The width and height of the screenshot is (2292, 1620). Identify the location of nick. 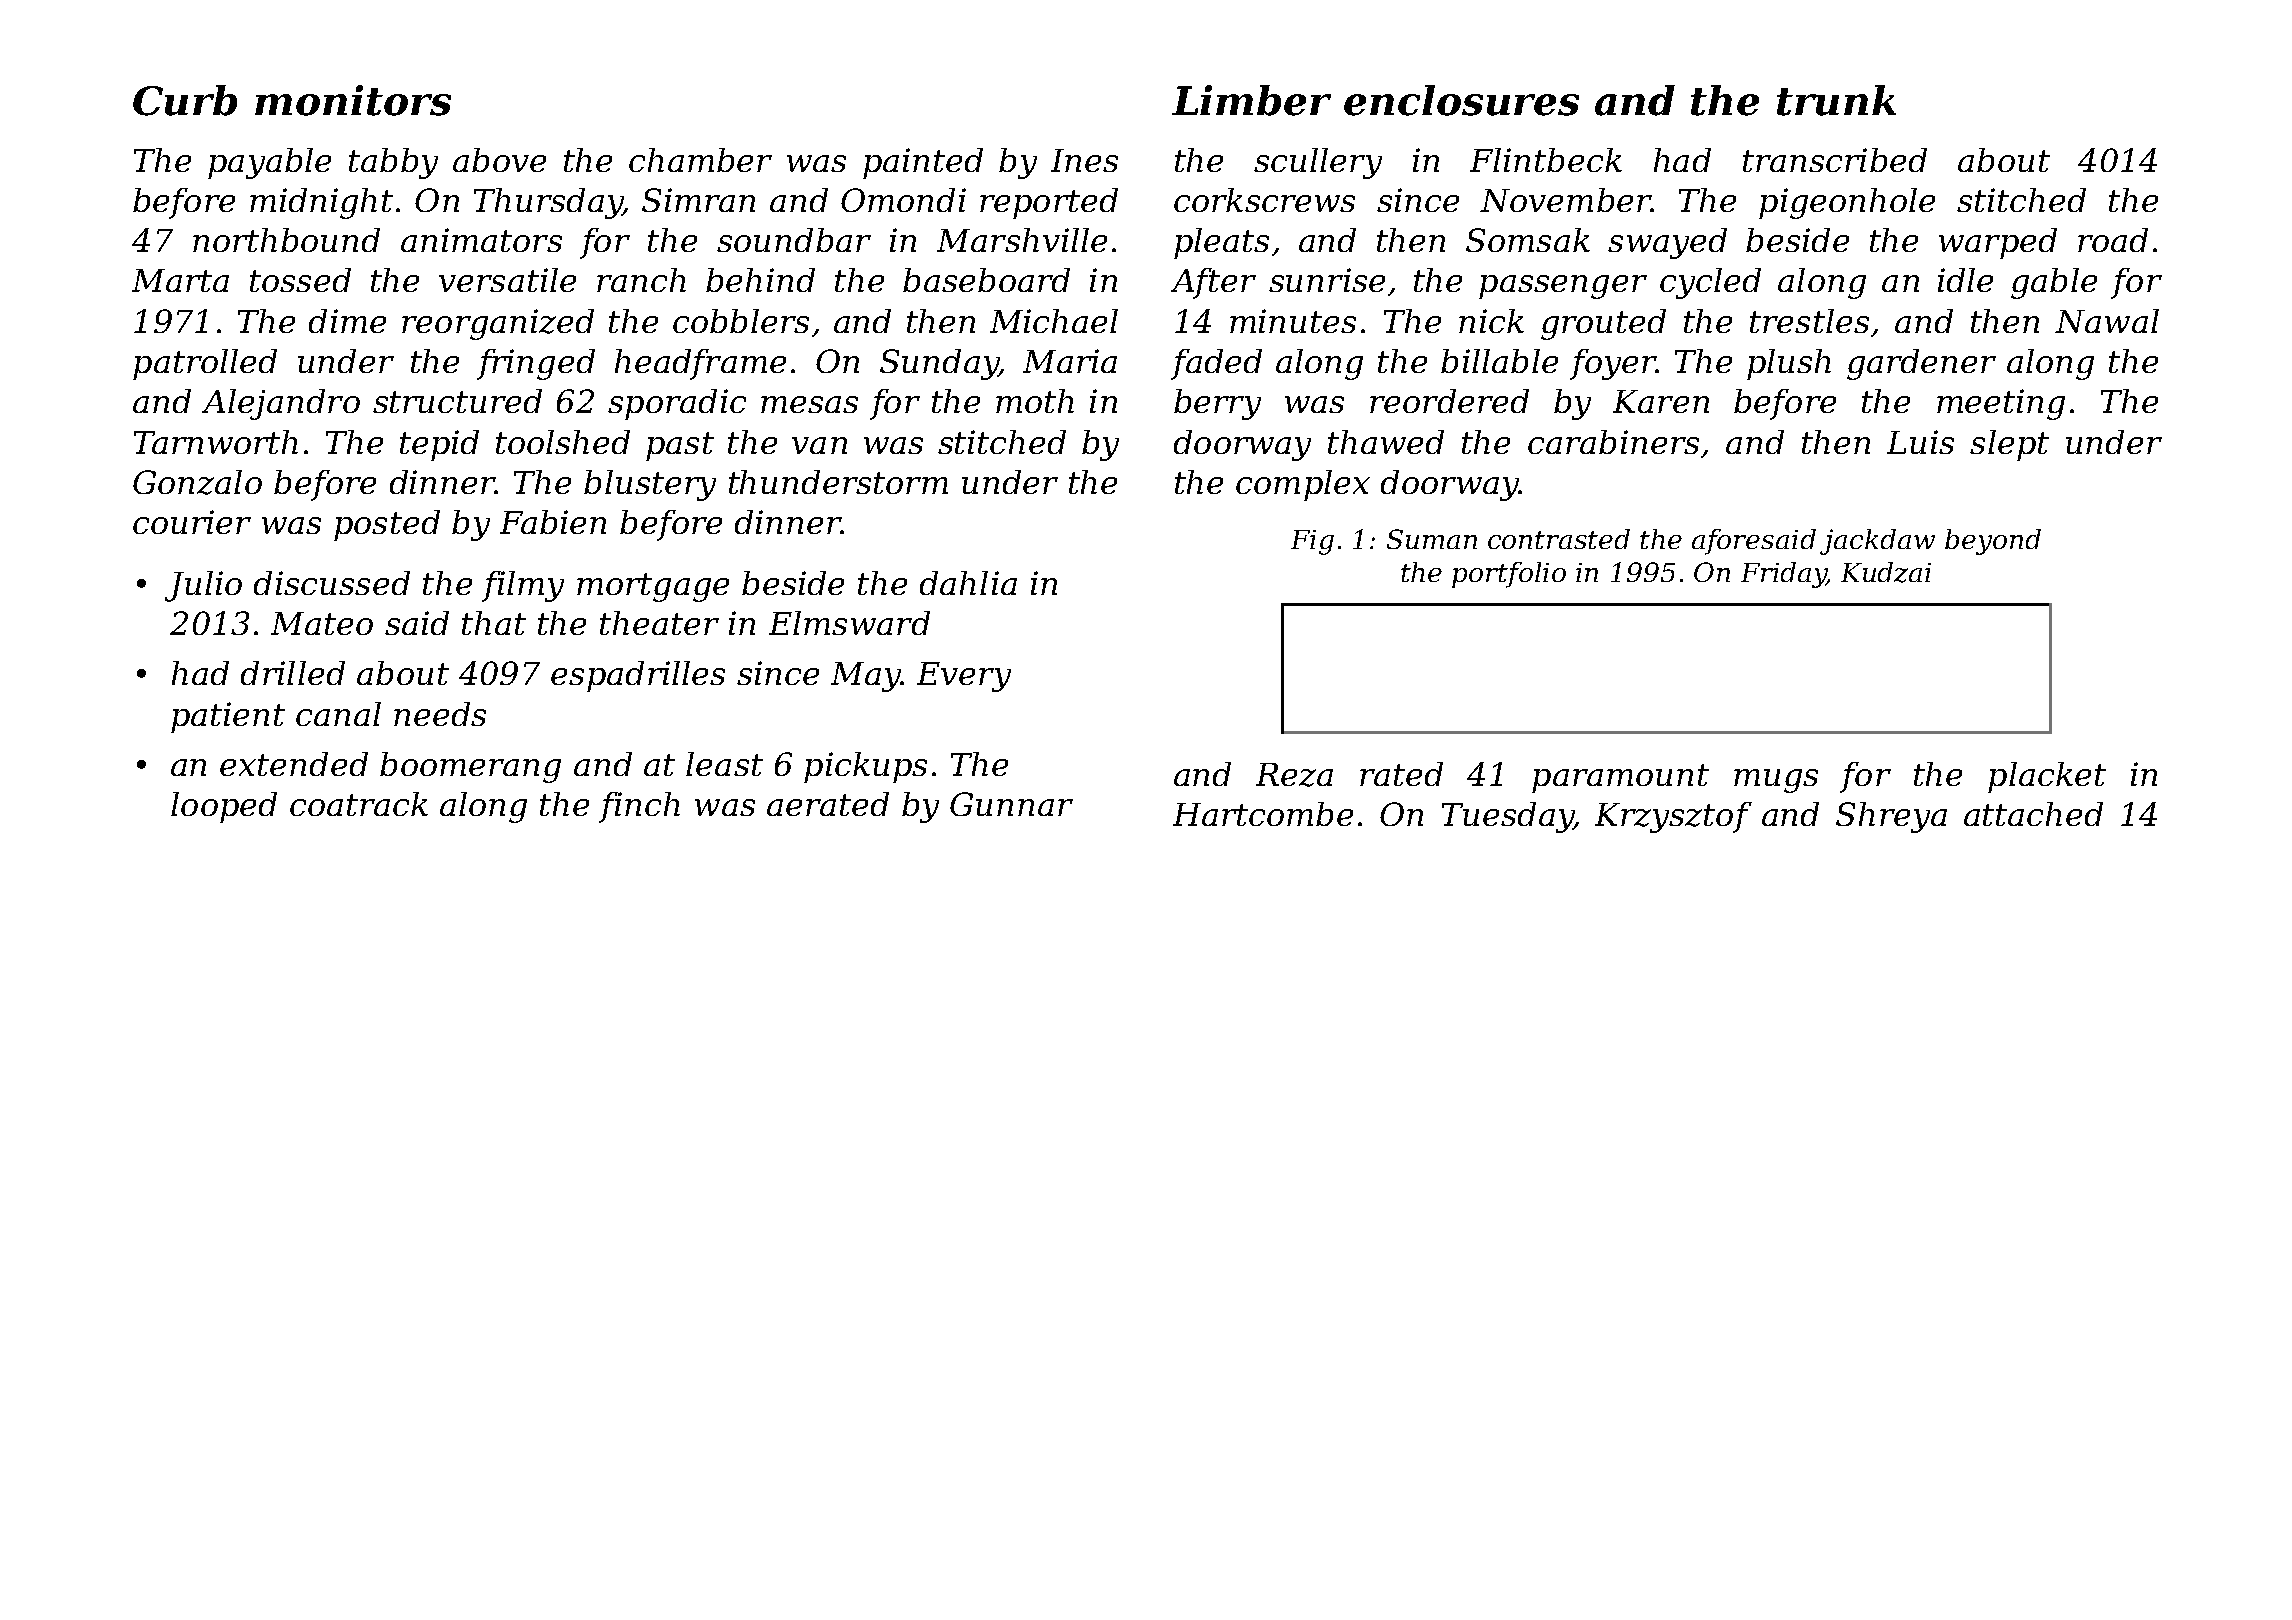
(1491, 321).
